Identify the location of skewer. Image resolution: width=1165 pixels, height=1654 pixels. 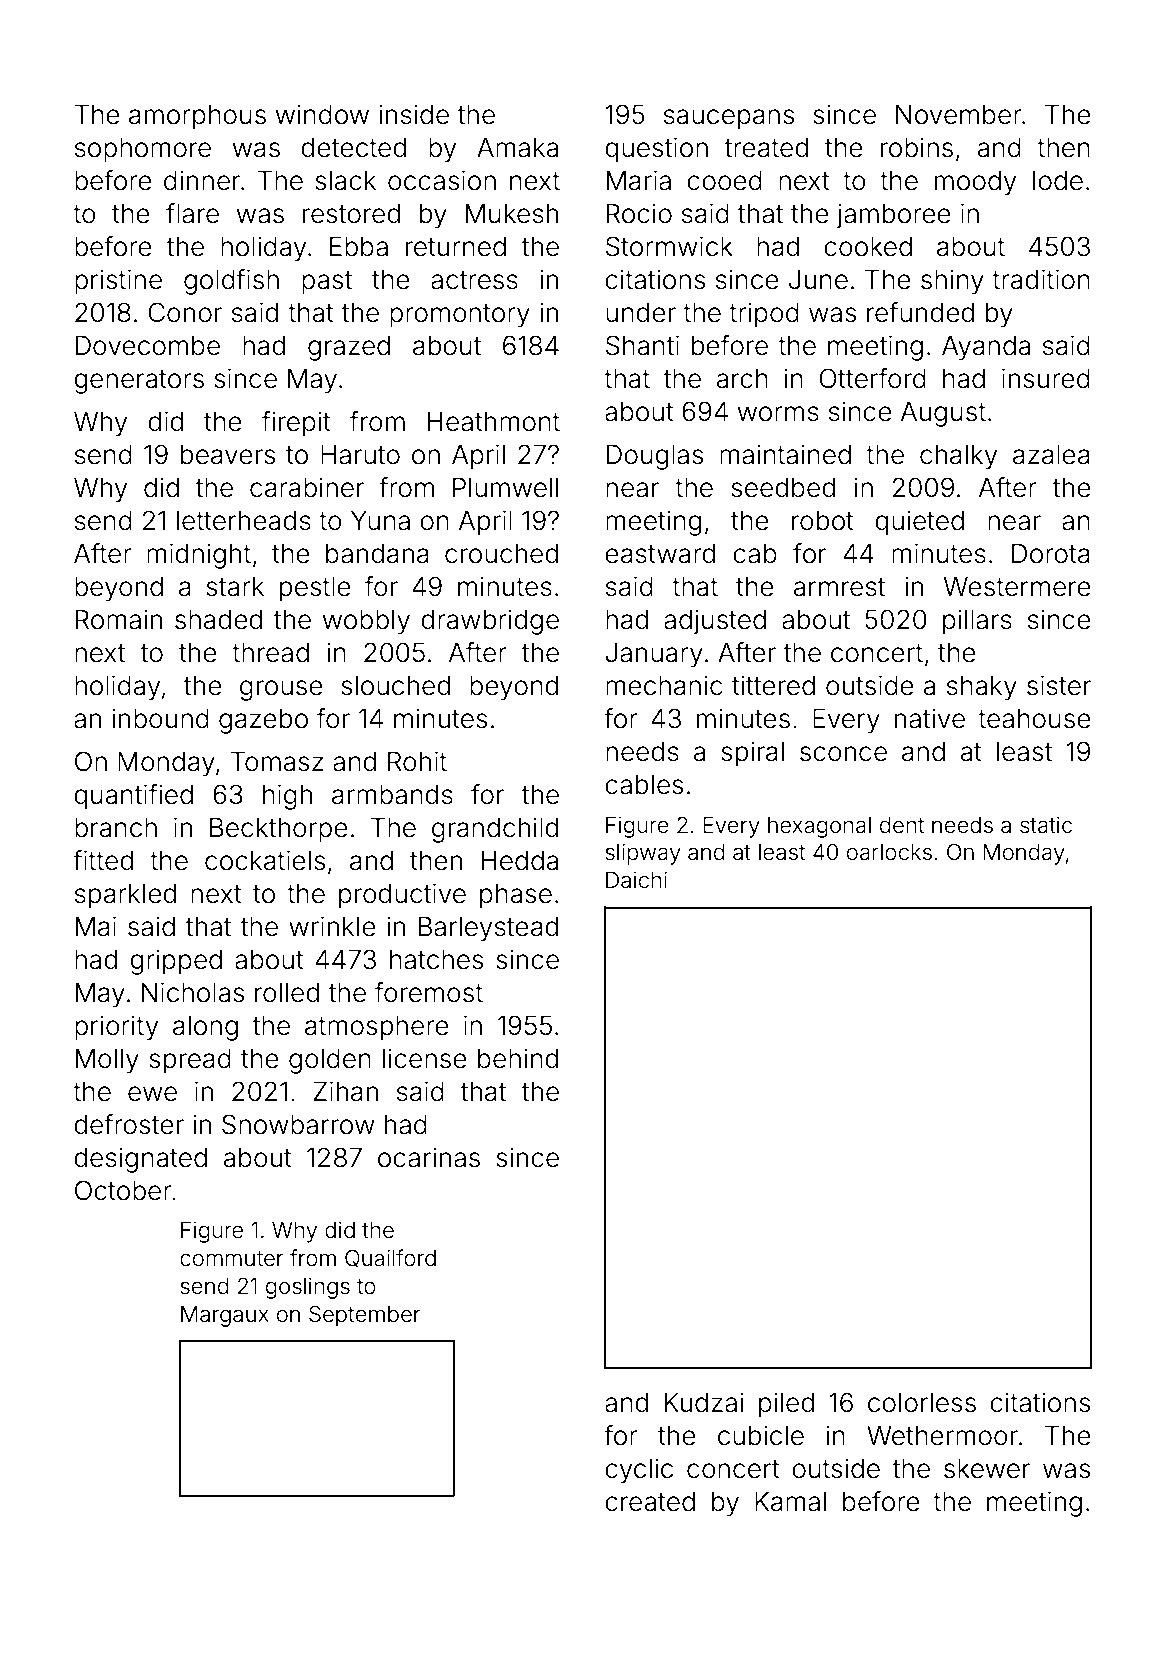
(987, 1469).
